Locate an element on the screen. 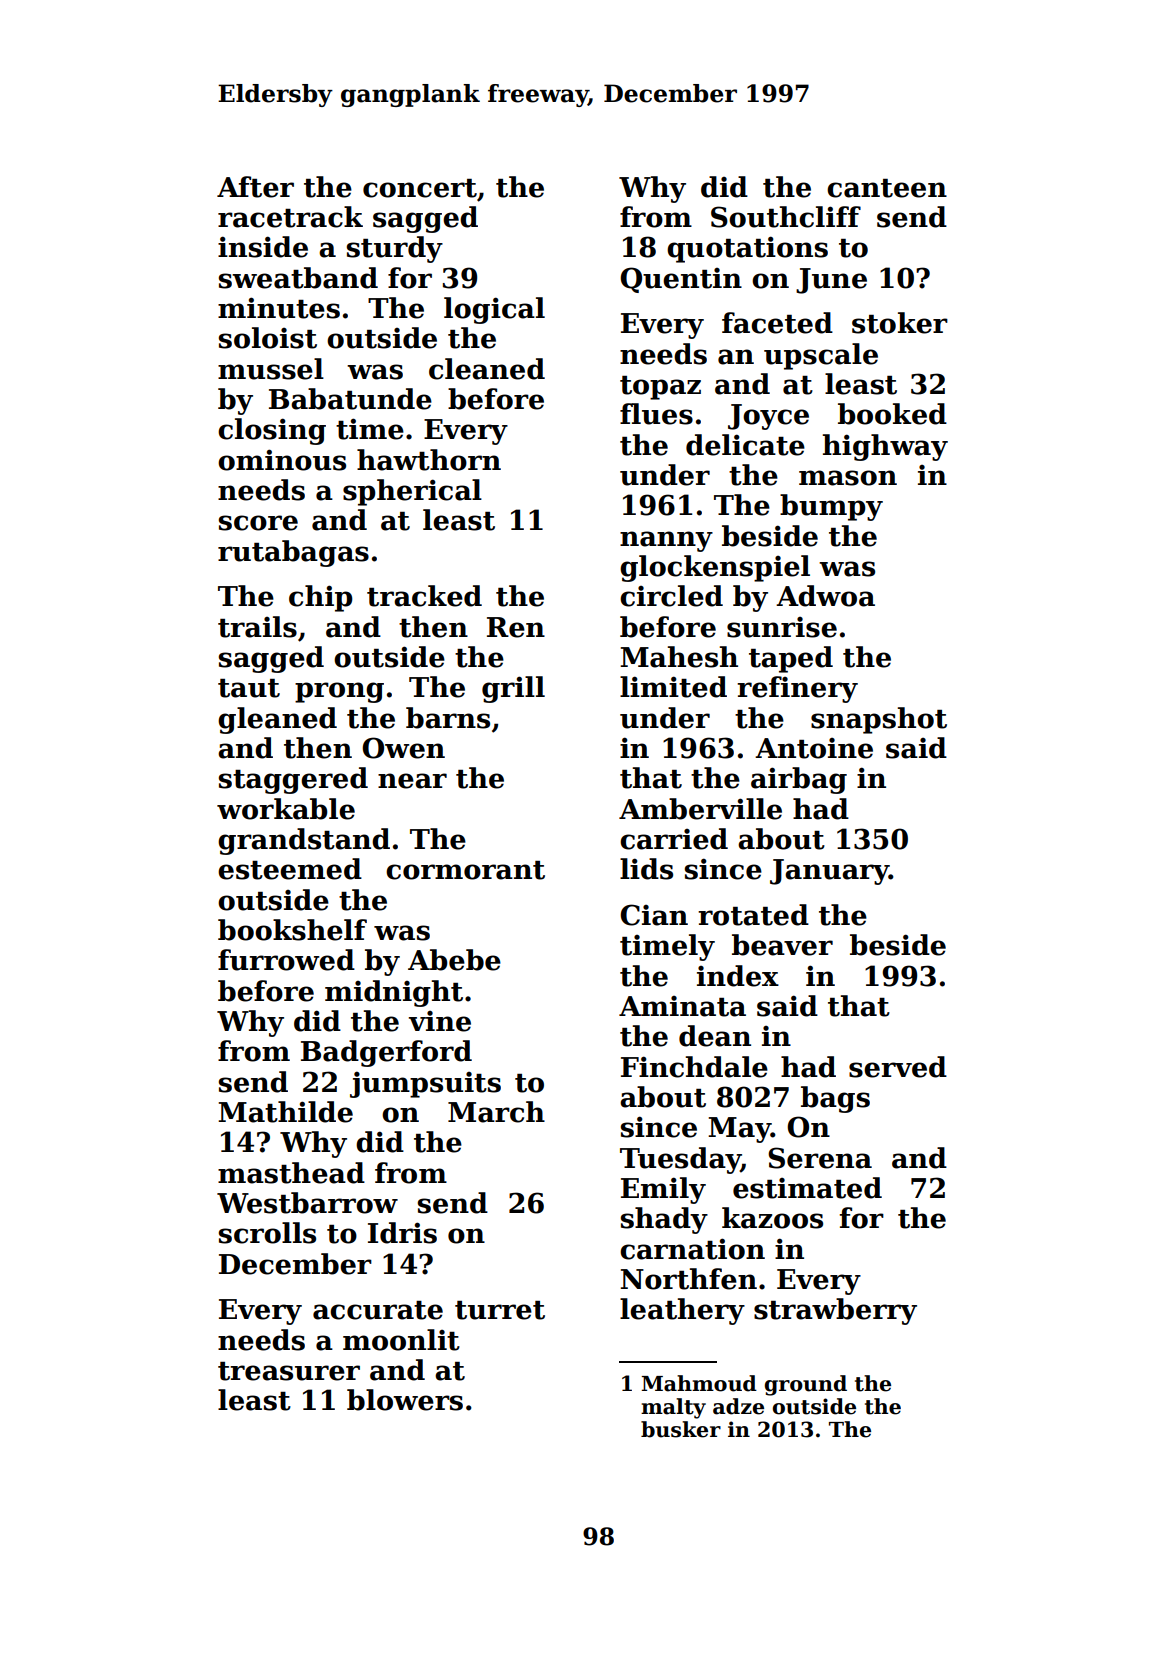  Cian is located at coordinates (654, 915).
